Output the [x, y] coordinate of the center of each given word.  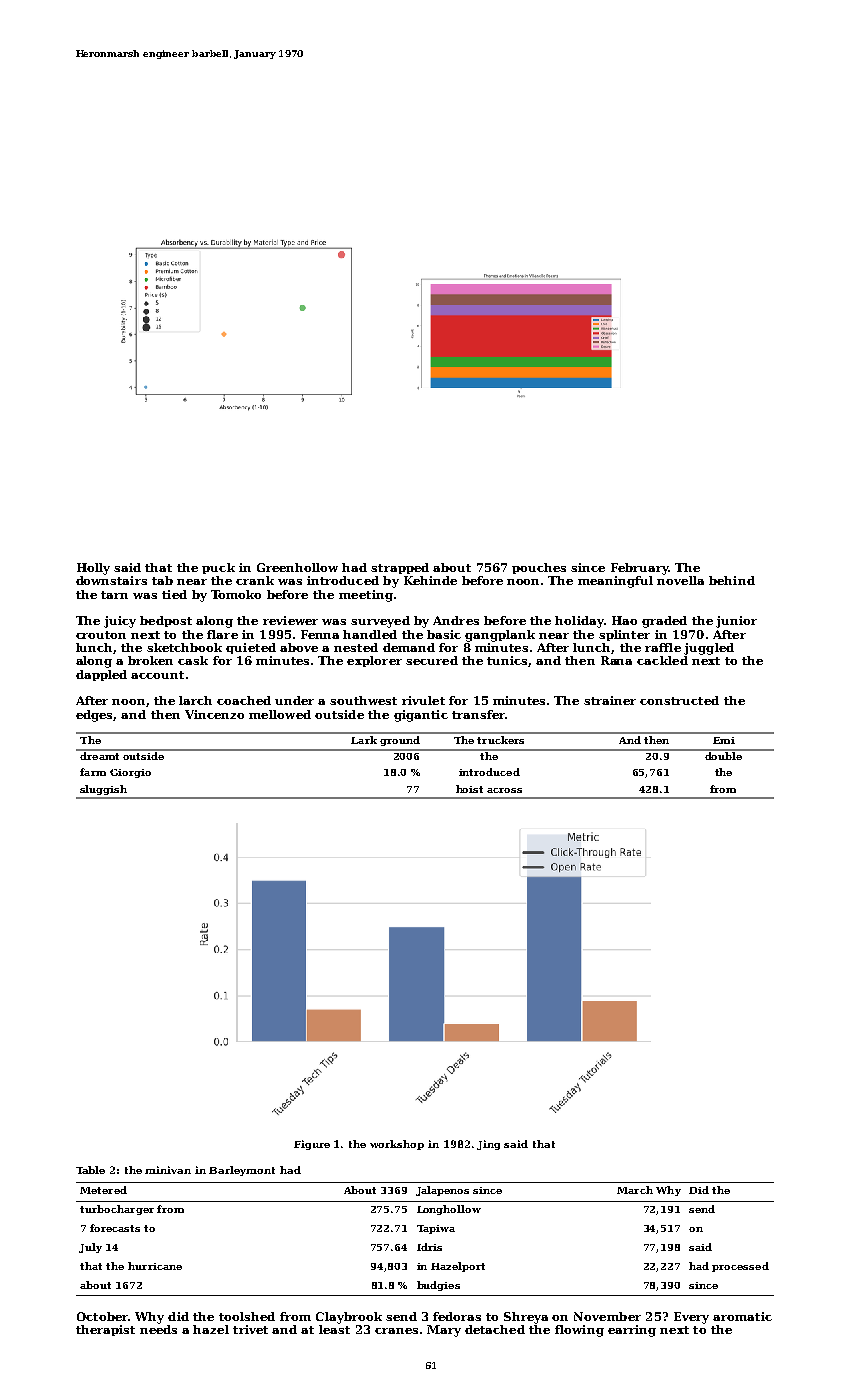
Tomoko [236, 594]
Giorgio [130, 773]
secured [432, 660]
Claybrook [349, 1318]
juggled [709, 649]
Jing [488, 1145]
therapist [105, 1330]
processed [740, 1267]
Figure [312, 1145]
